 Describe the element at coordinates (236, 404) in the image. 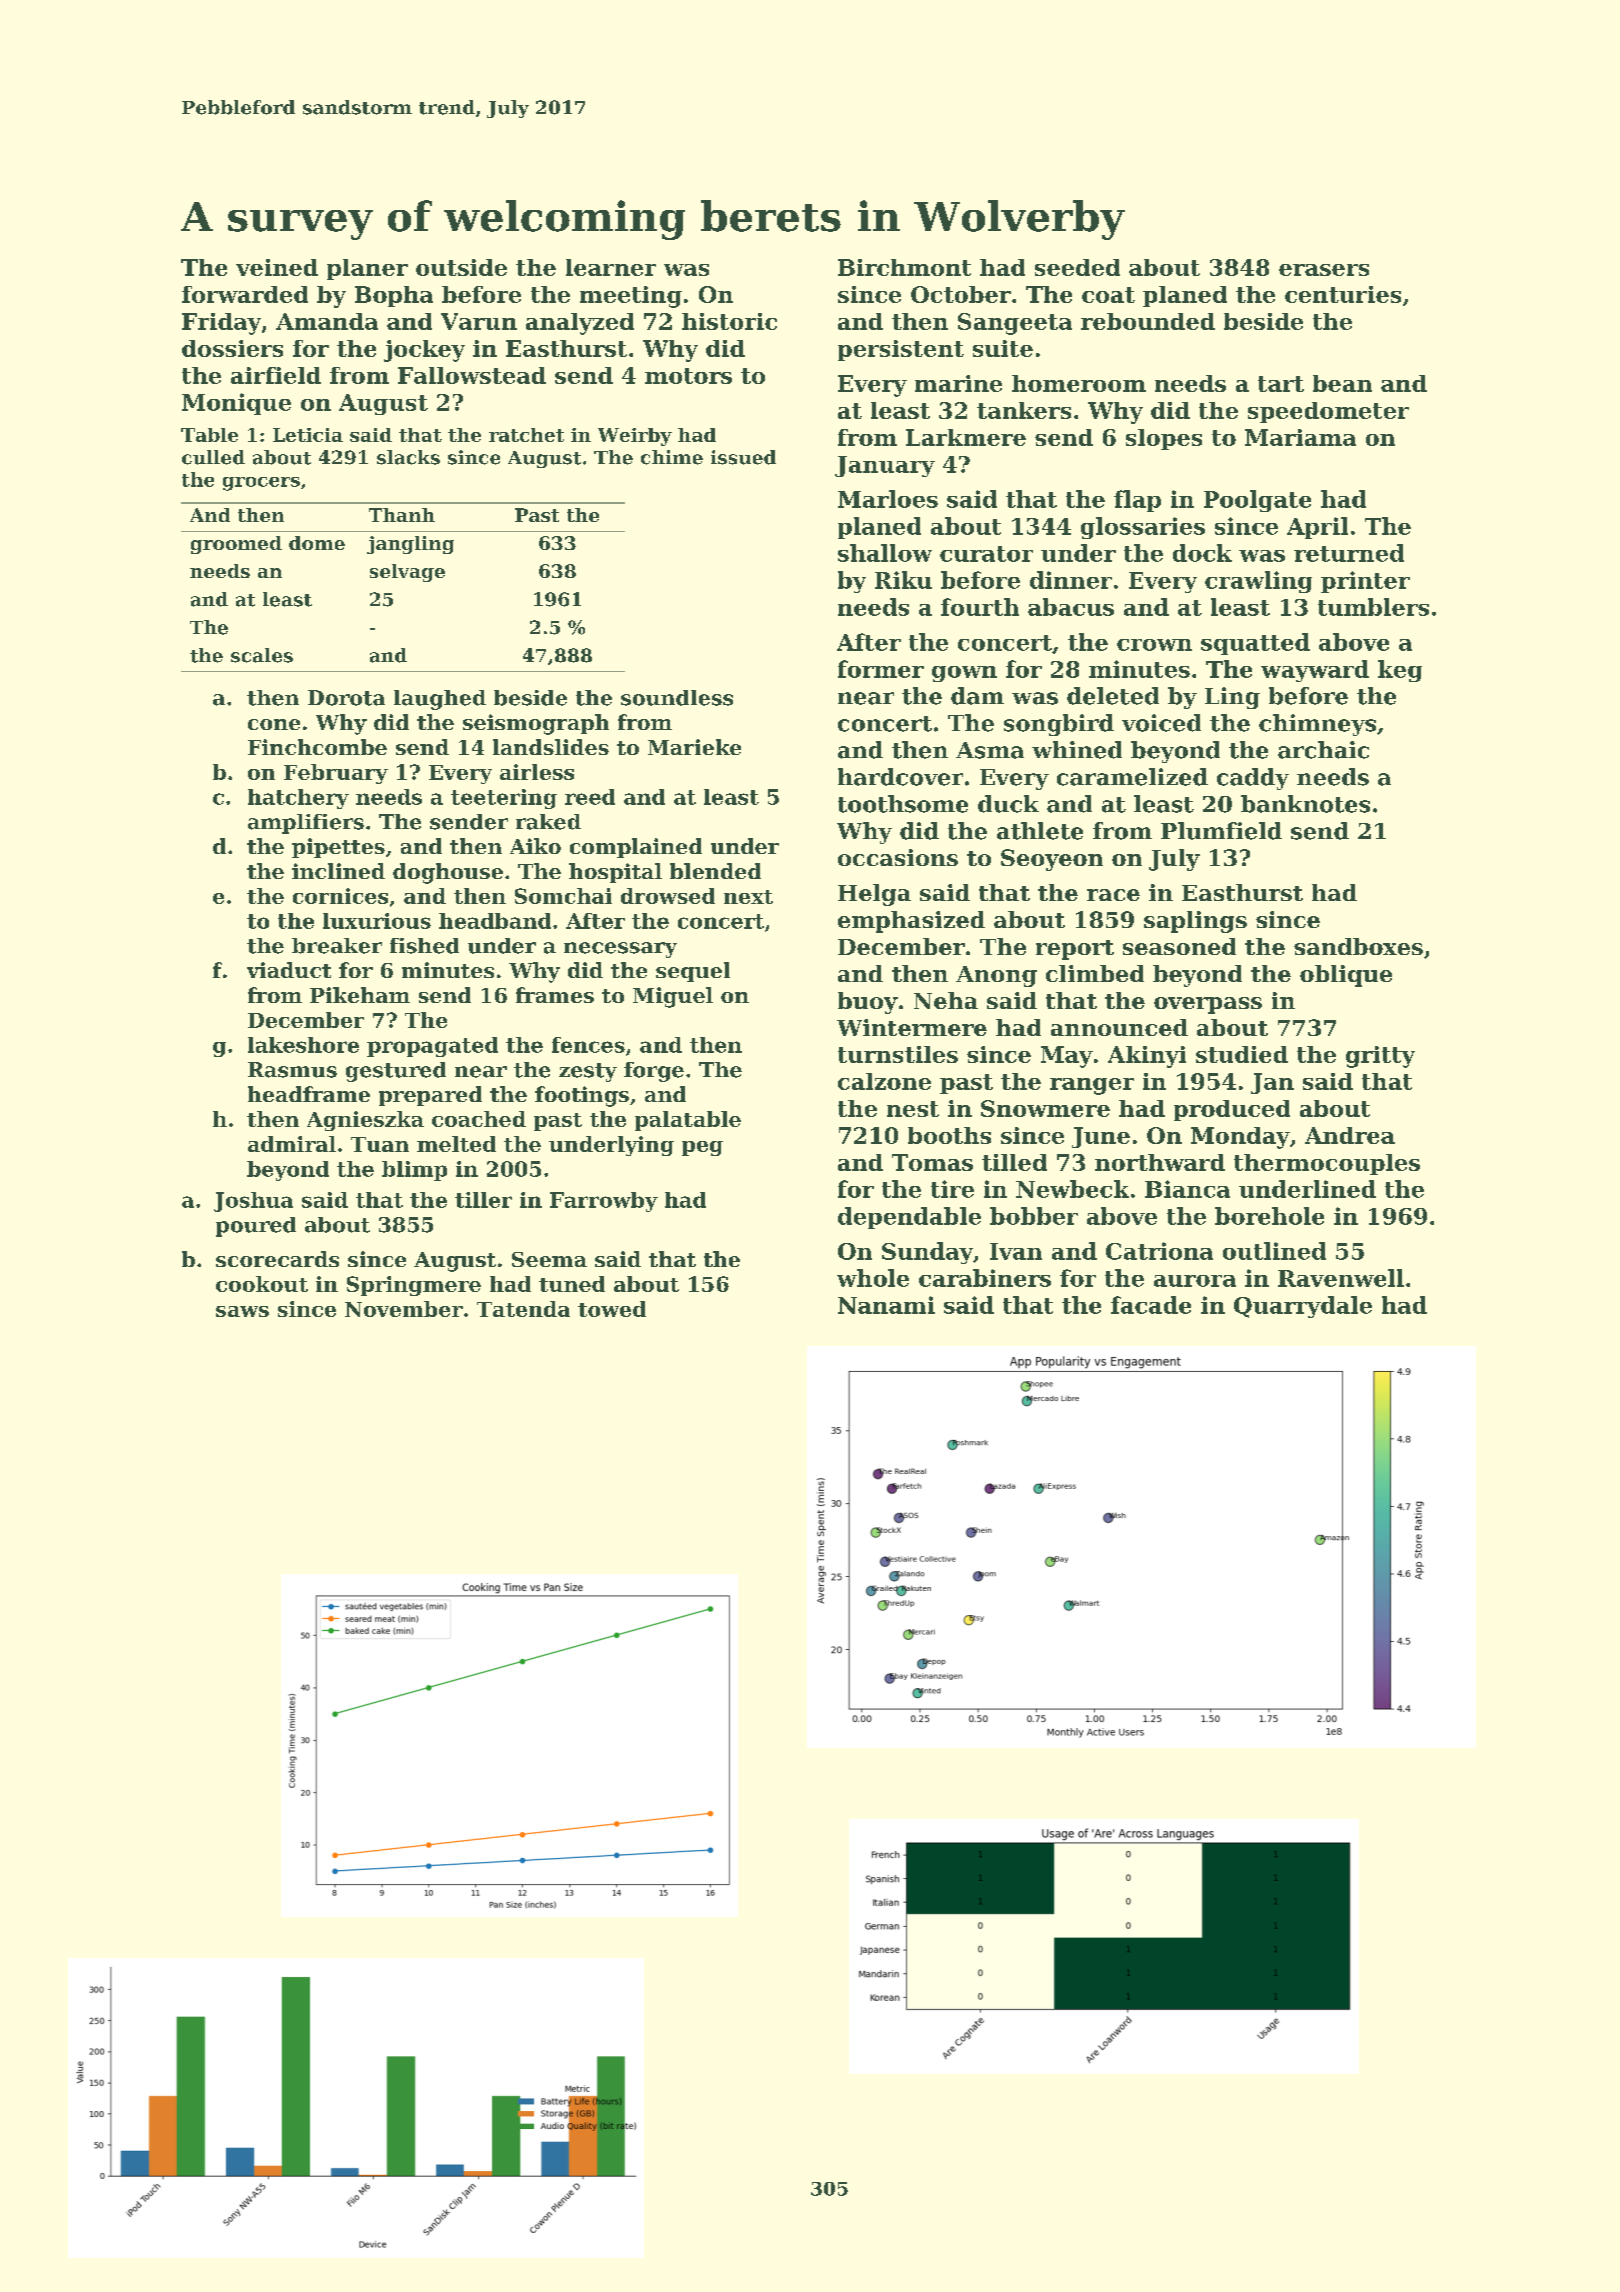

I see `Monique` at that location.
